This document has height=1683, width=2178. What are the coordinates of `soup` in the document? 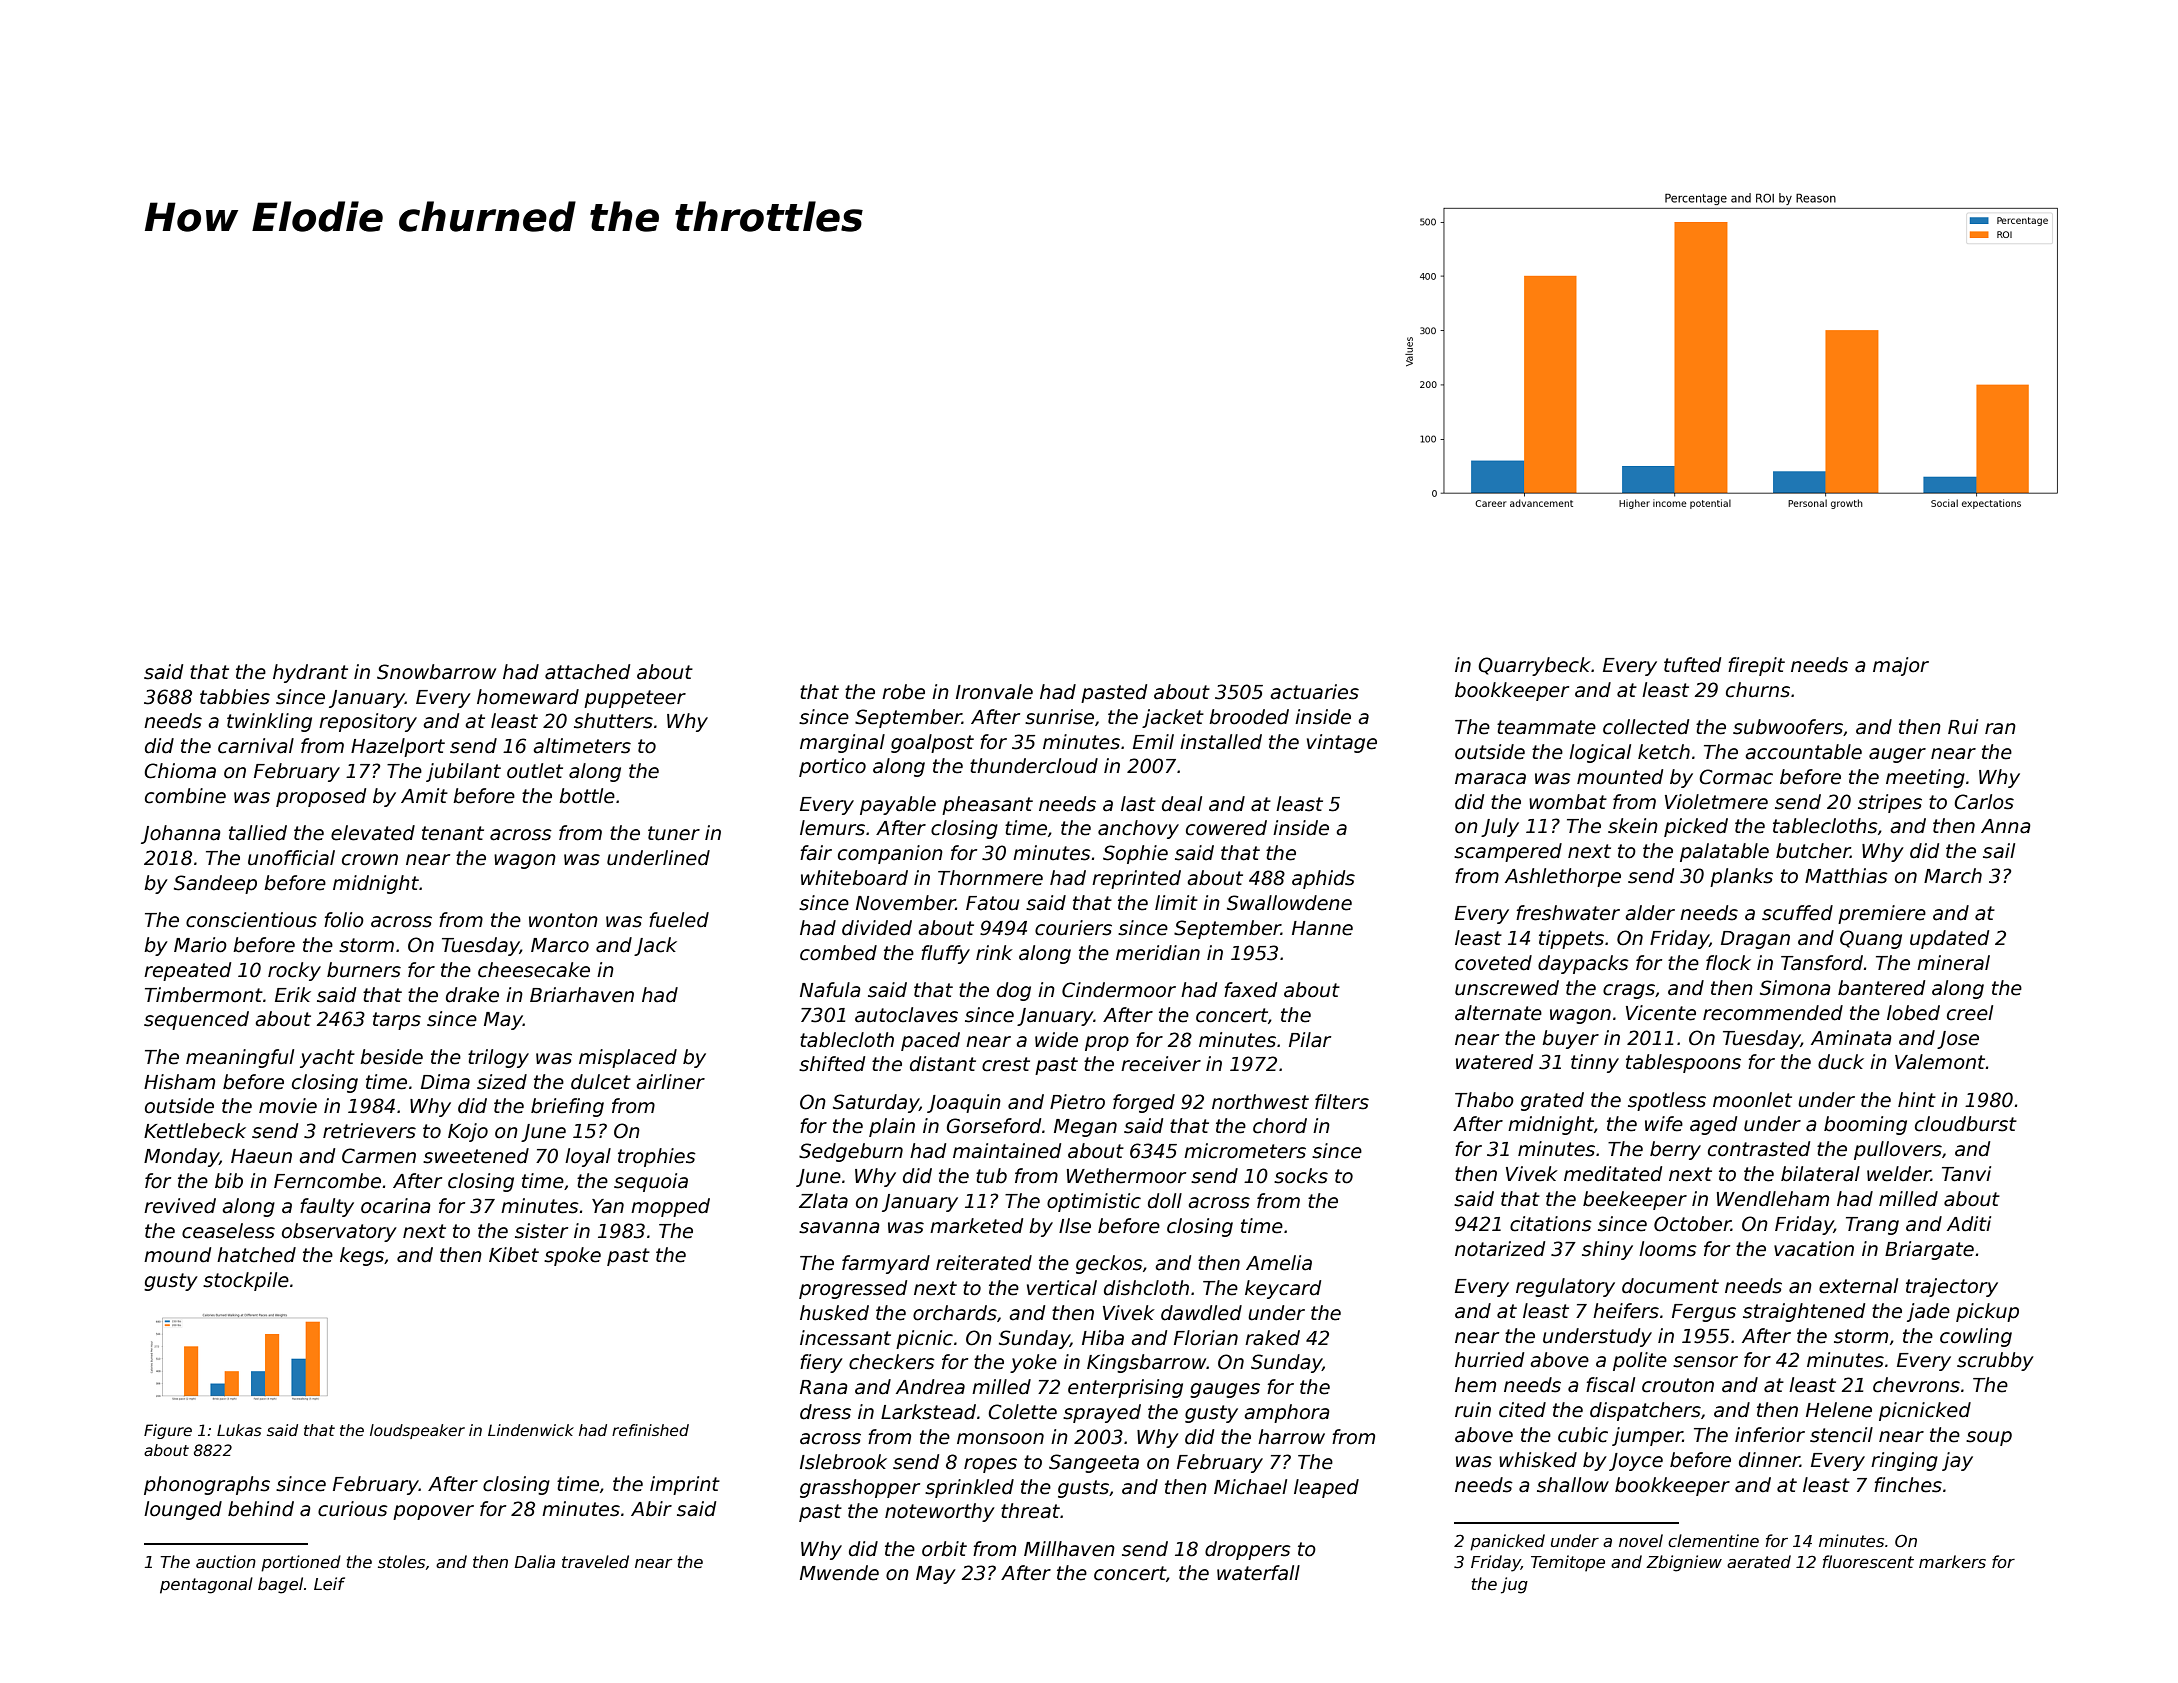 It's located at (1989, 1438).
